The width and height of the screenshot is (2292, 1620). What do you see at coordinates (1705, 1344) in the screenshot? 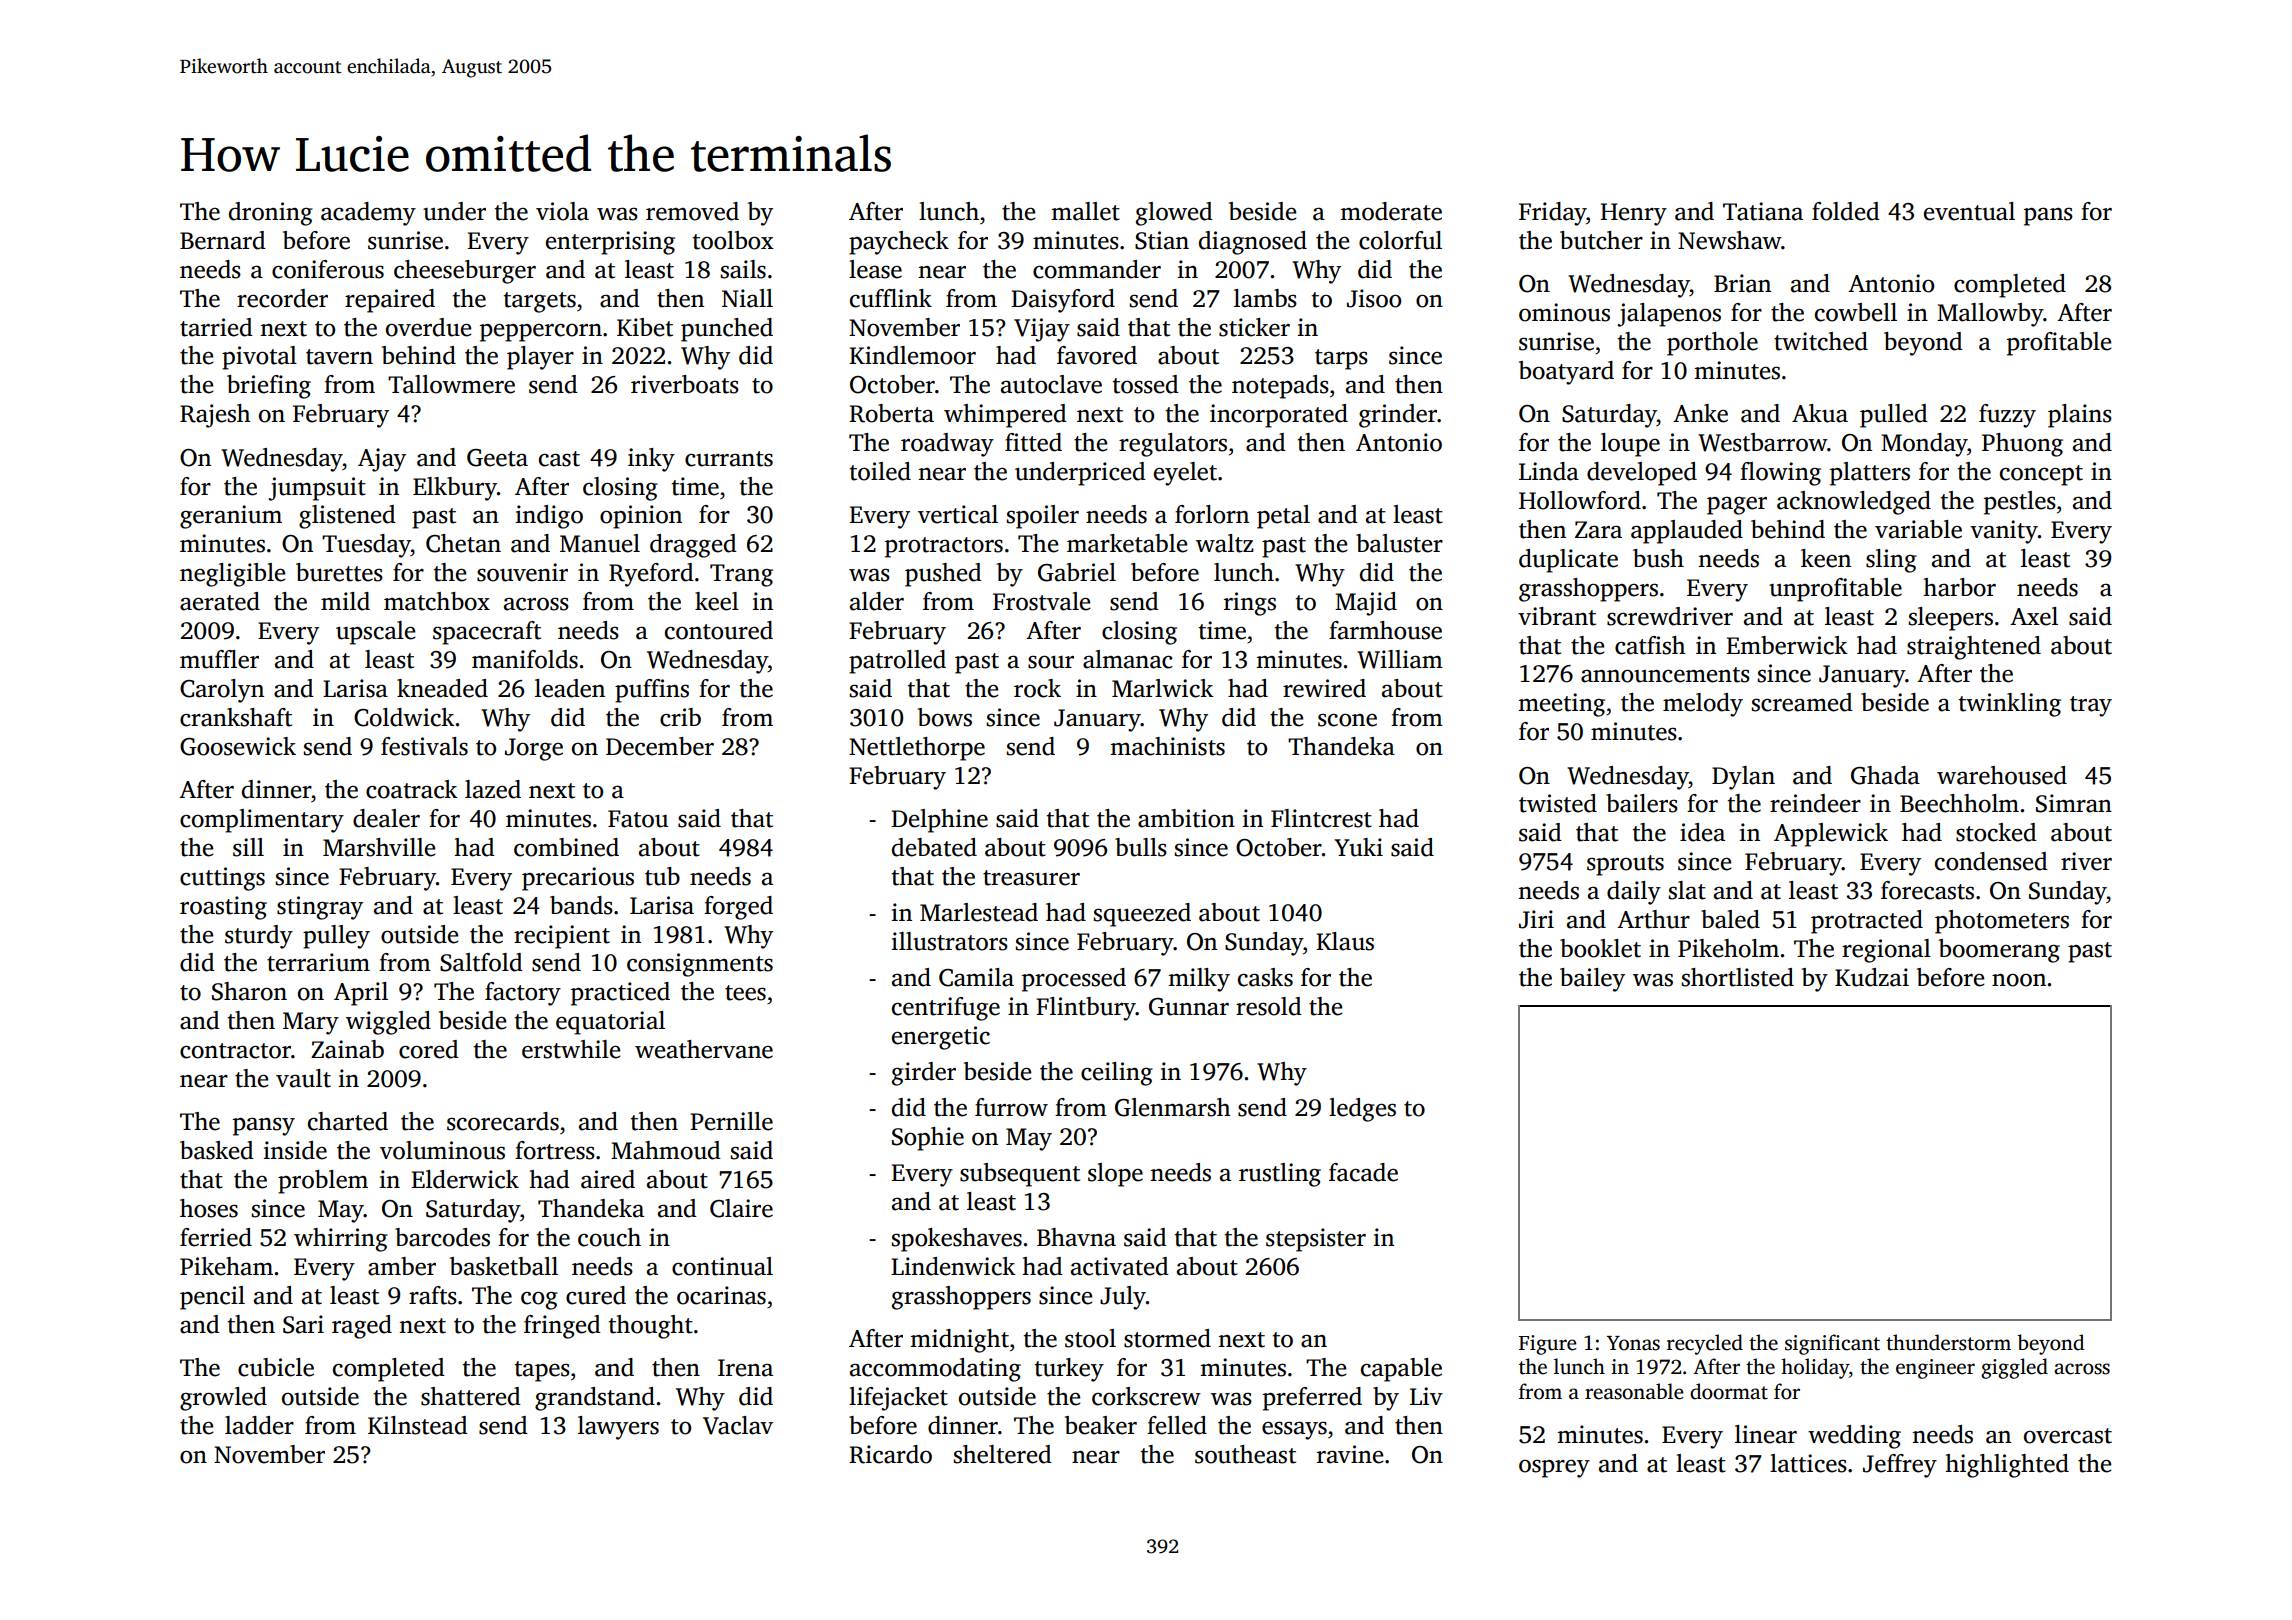
I see `recycled` at bounding box center [1705, 1344].
